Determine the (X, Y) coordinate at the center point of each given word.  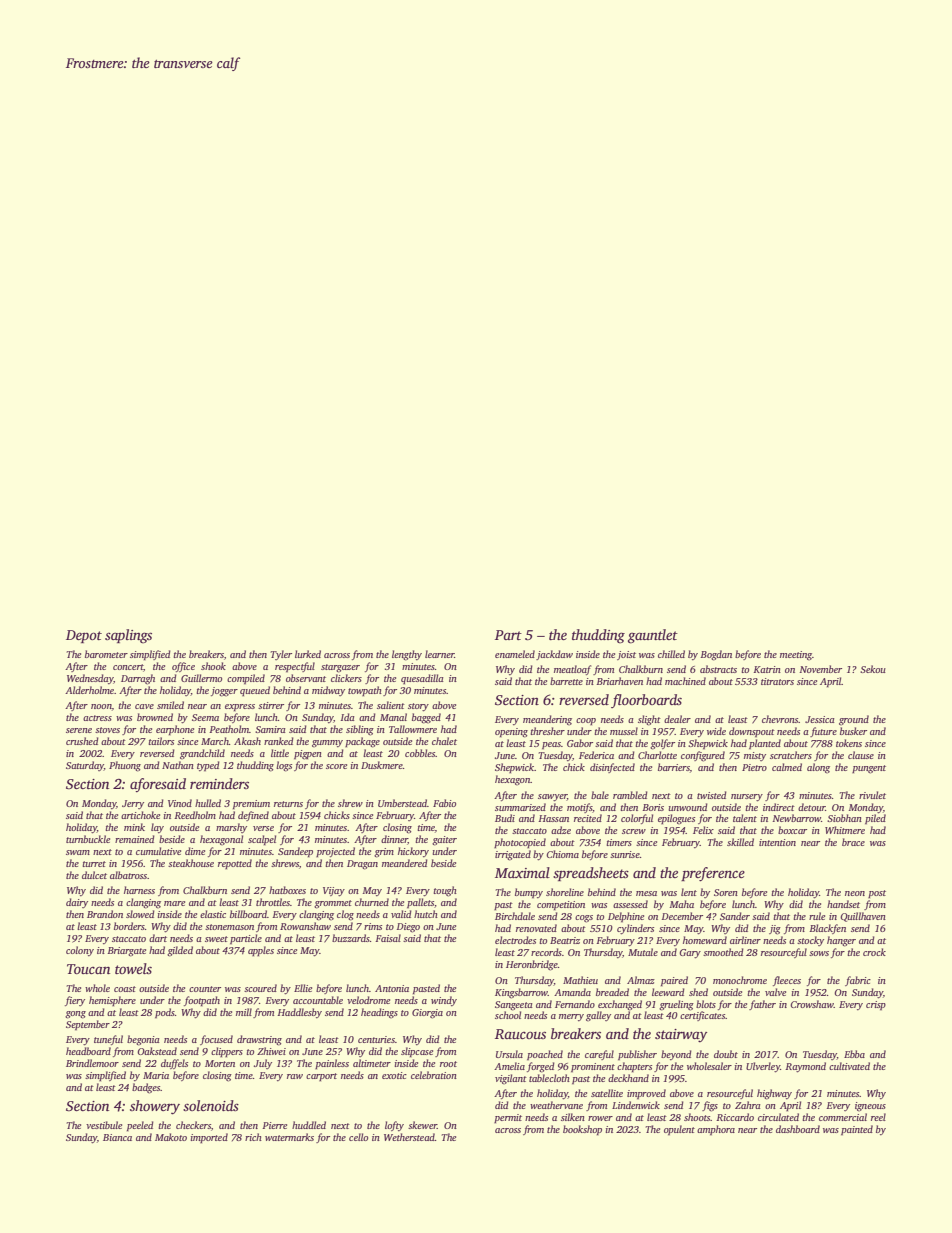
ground (854, 720)
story (418, 707)
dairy (77, 903)
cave (144, 706)
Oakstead (157, 1051)
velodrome (368, 1000)
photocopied (520, 843)
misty (755, 756)
